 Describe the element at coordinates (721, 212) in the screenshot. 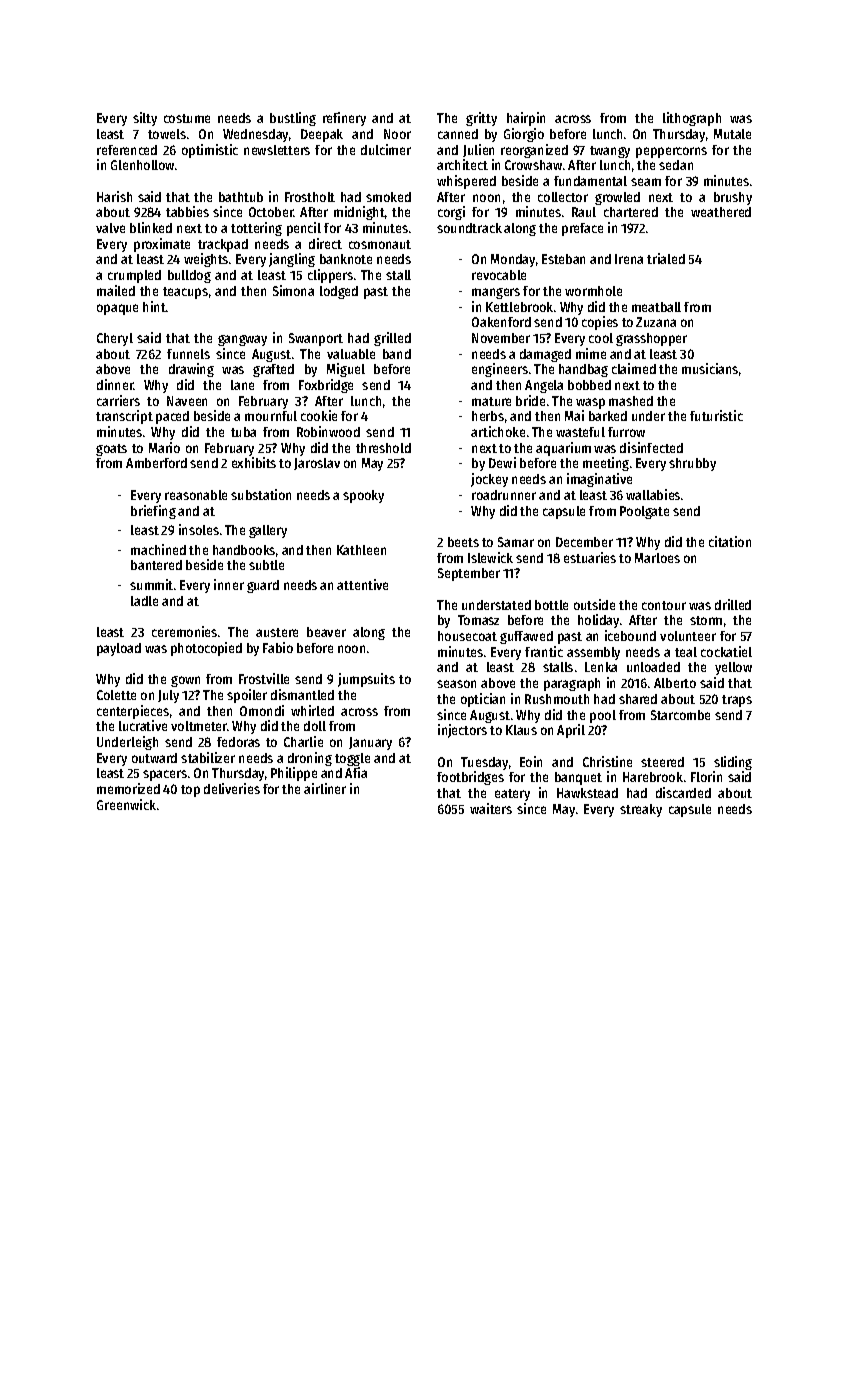

I see `weathered` at that location.
